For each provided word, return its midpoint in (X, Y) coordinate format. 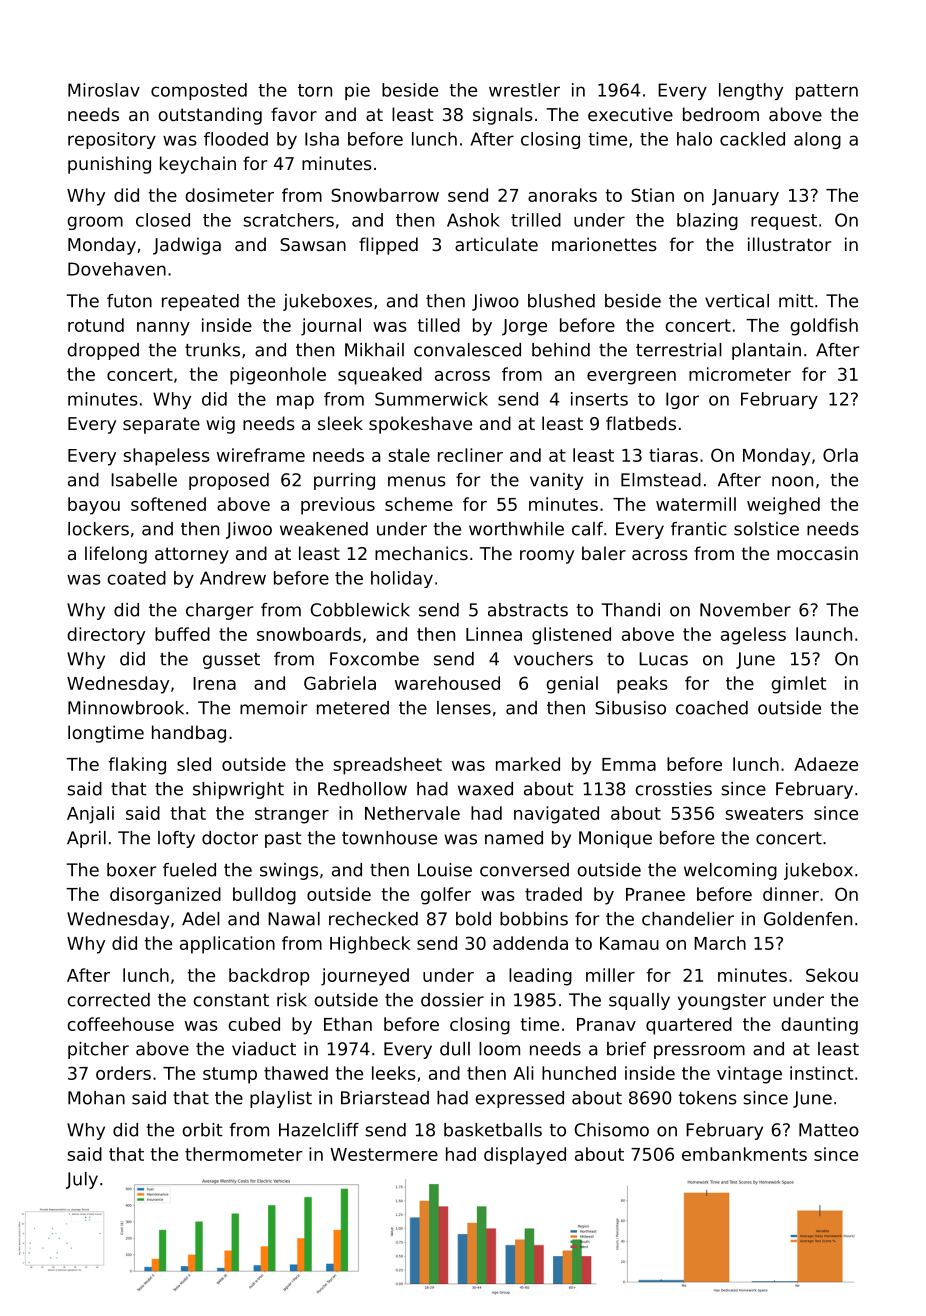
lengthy (751, 91)
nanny (163, 329)
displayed (525, 1156)
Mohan (96, 1098)
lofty (176, 839)
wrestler (524, 90)
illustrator (789, 244)
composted (199, 91)
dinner (791, 894)
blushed (561, 301)
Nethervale (412, 813)
